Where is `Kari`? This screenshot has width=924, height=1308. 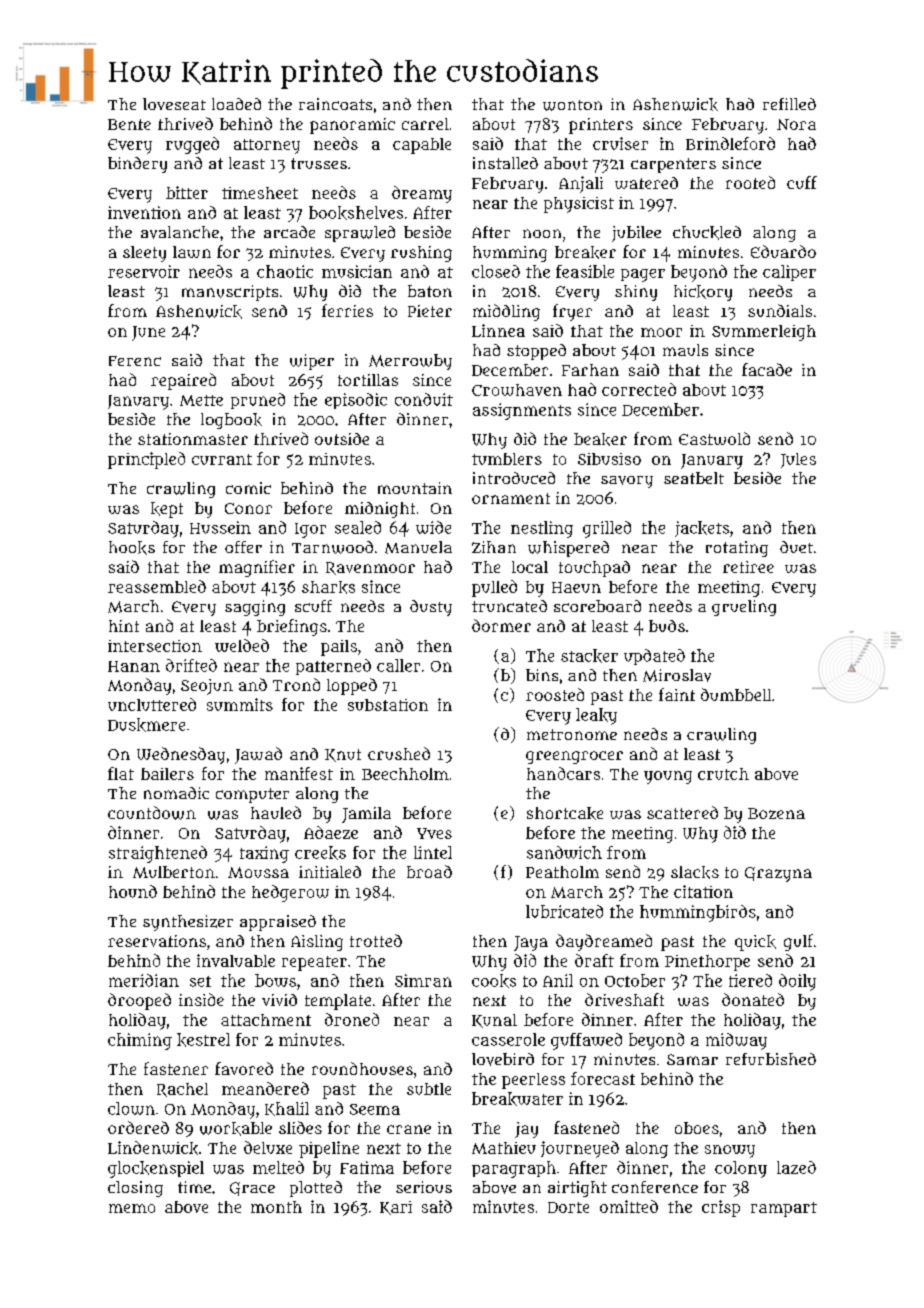 Kari is located at coordinates (396, 1208).
